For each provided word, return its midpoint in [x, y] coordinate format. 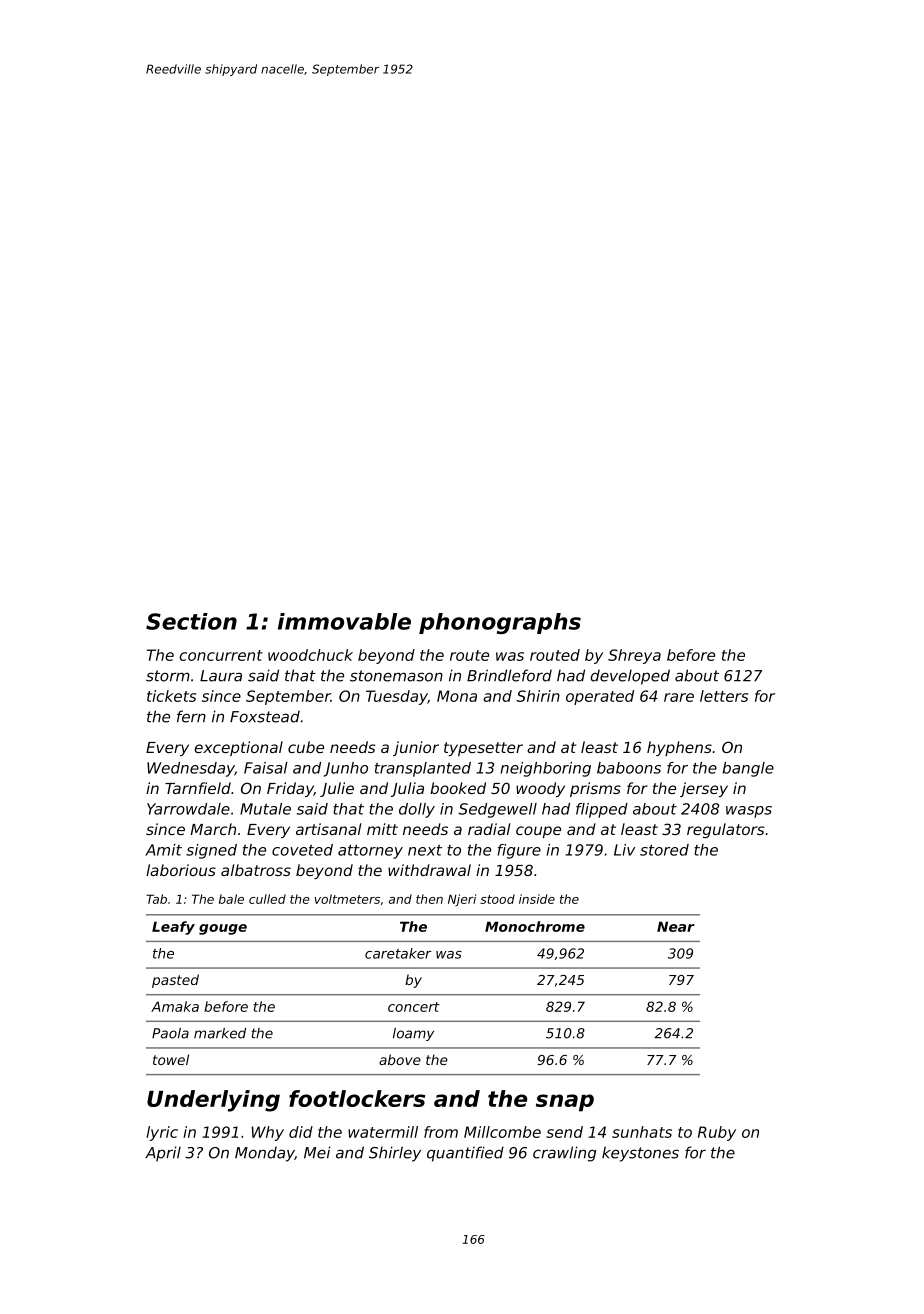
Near [676, 926]
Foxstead [265, 716]
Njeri [462, 900]
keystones [640, 1154]
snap [565, 1103]
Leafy [173, 928]
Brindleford [509, 675]
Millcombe [502, 1132]
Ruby [717, 1133]
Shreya [634, 656]
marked [220, 1033]
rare [679, 697]
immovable [344, 621]
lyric [162, 1133]
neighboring [545, 769]
